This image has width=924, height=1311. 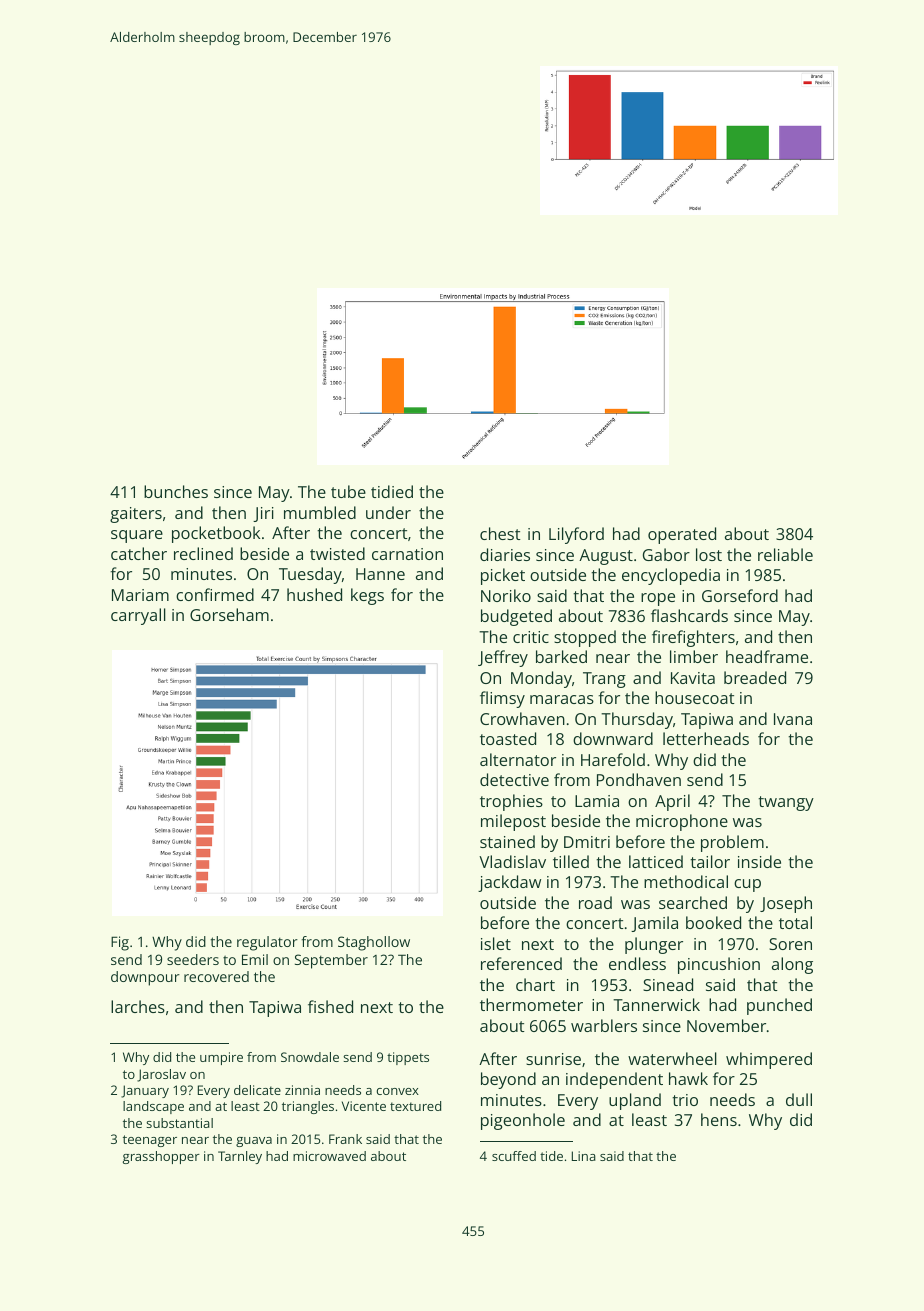 What do you see at coordinates (138, 616) in the image?
I see `carryall` at bounding box center [138, 616].
